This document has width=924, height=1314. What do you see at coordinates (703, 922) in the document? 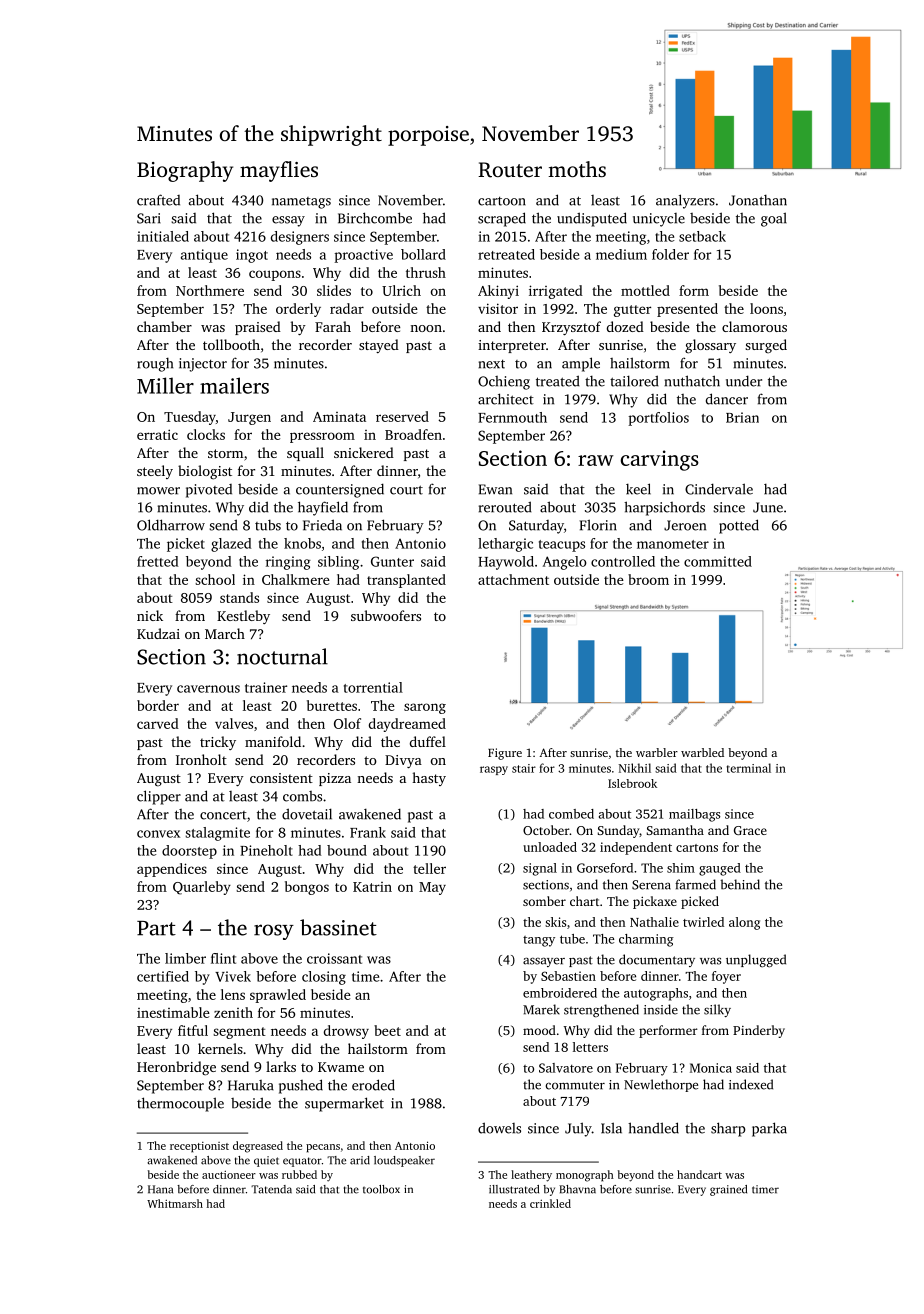
I see `twirled` at bounding box center [703, 922].
